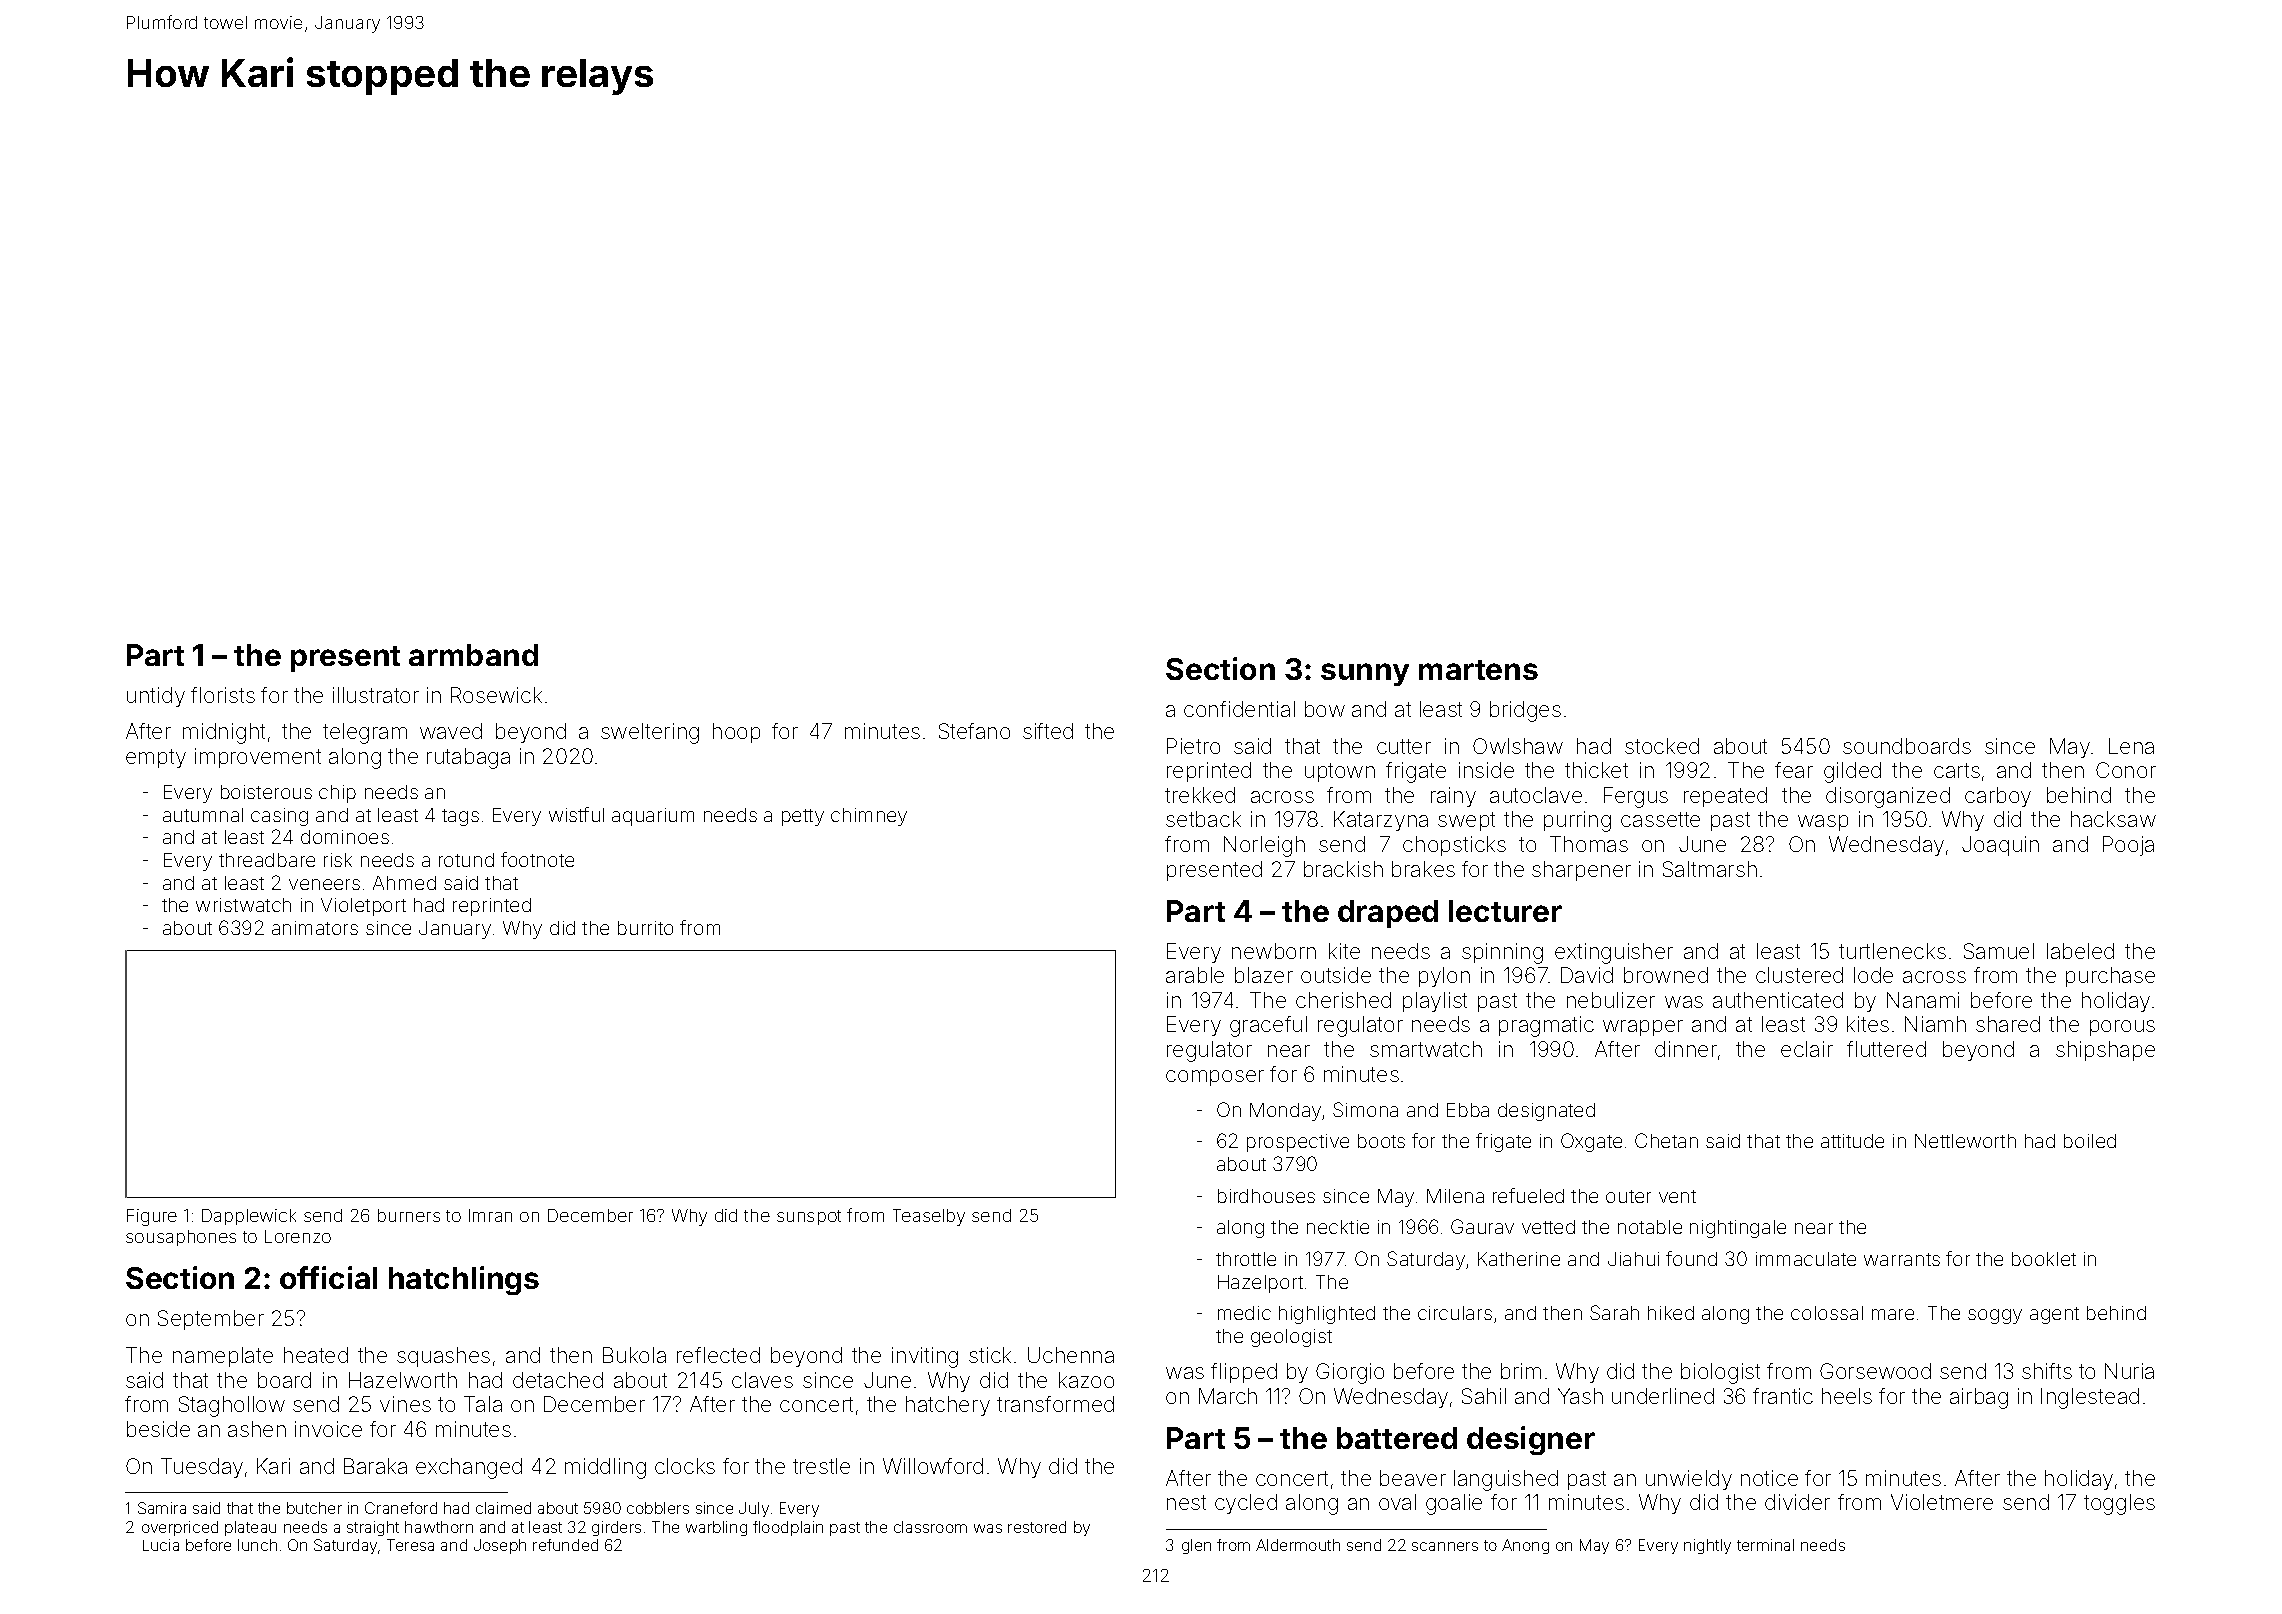 This screenshot has height=1614, width=2282. I want to click on hatchlings, so click(464, 1280).
